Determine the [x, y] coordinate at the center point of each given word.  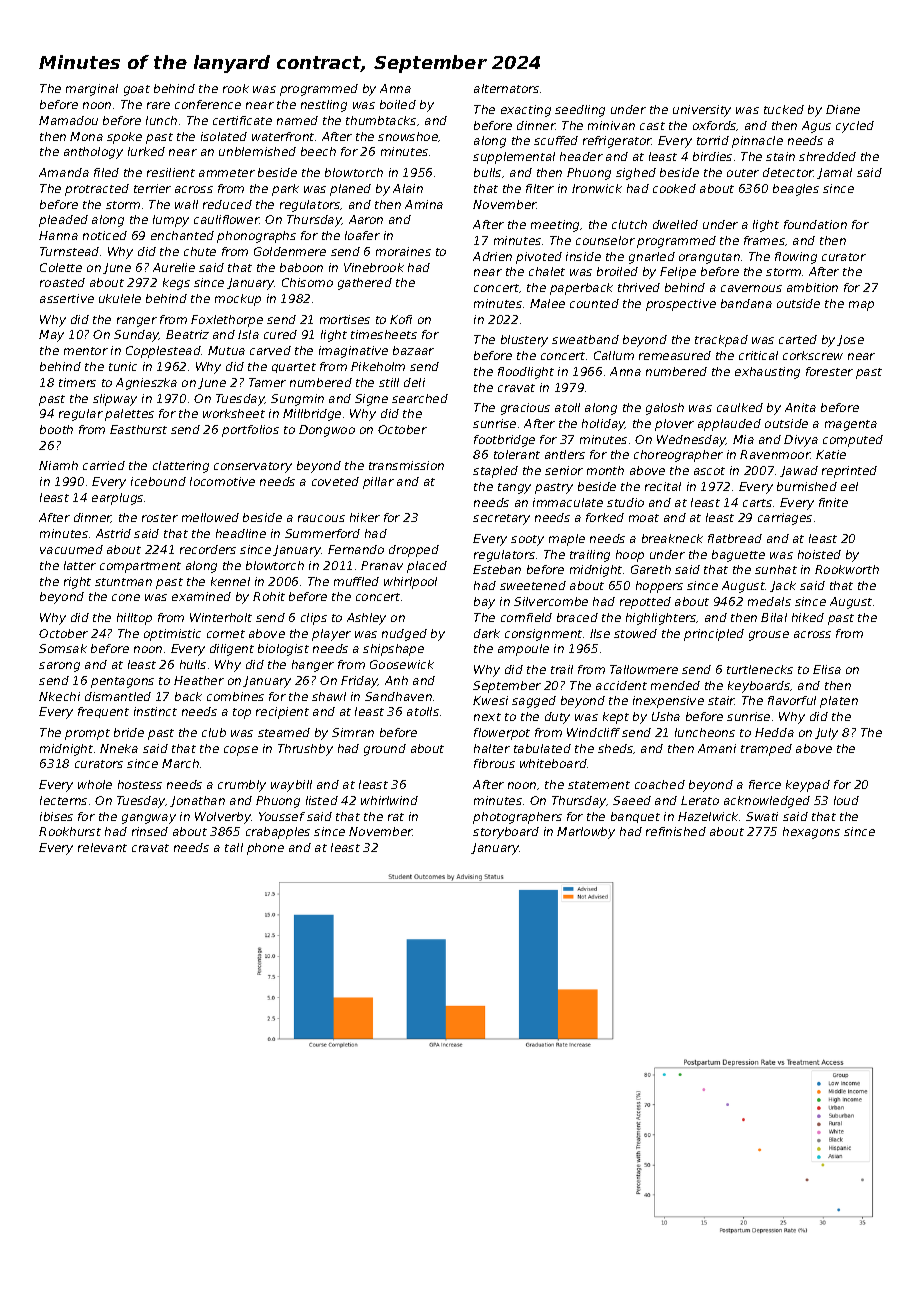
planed [350, 190]
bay [484, 603]
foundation [815, 224]
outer [743, 173]
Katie [831, 454]
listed [322, 800]
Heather [199, 680]
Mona [86, 136]
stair [721, 700]
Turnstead [69, 251]
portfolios [250, 431]
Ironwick [597, 188]
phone [265, 849]
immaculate [568, 502]
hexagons [811, 833]
